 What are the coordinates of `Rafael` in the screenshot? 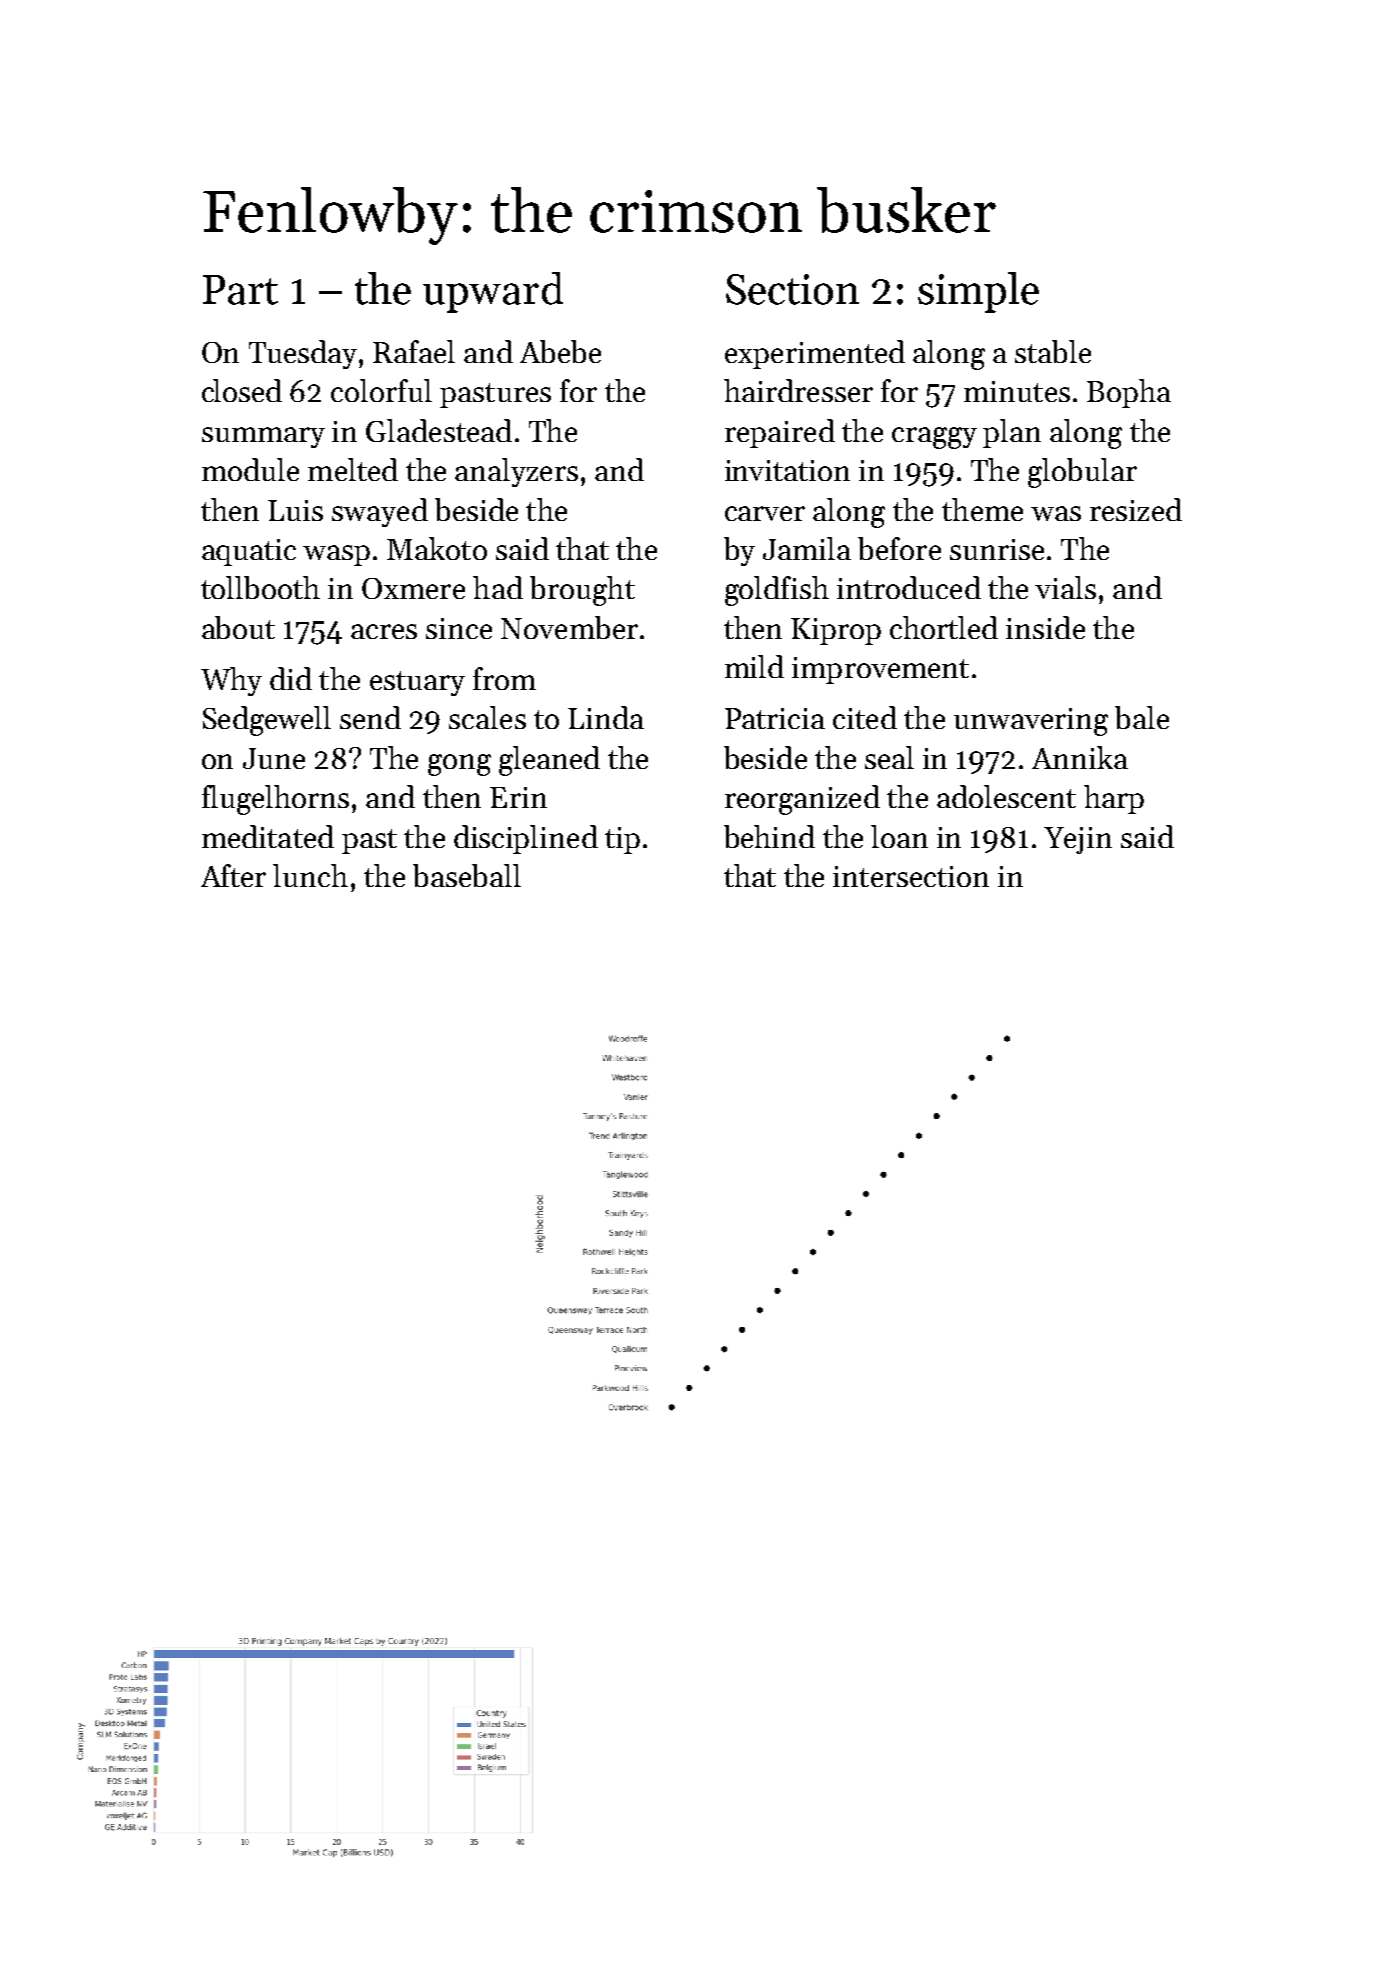 It's located at (414, 351).
